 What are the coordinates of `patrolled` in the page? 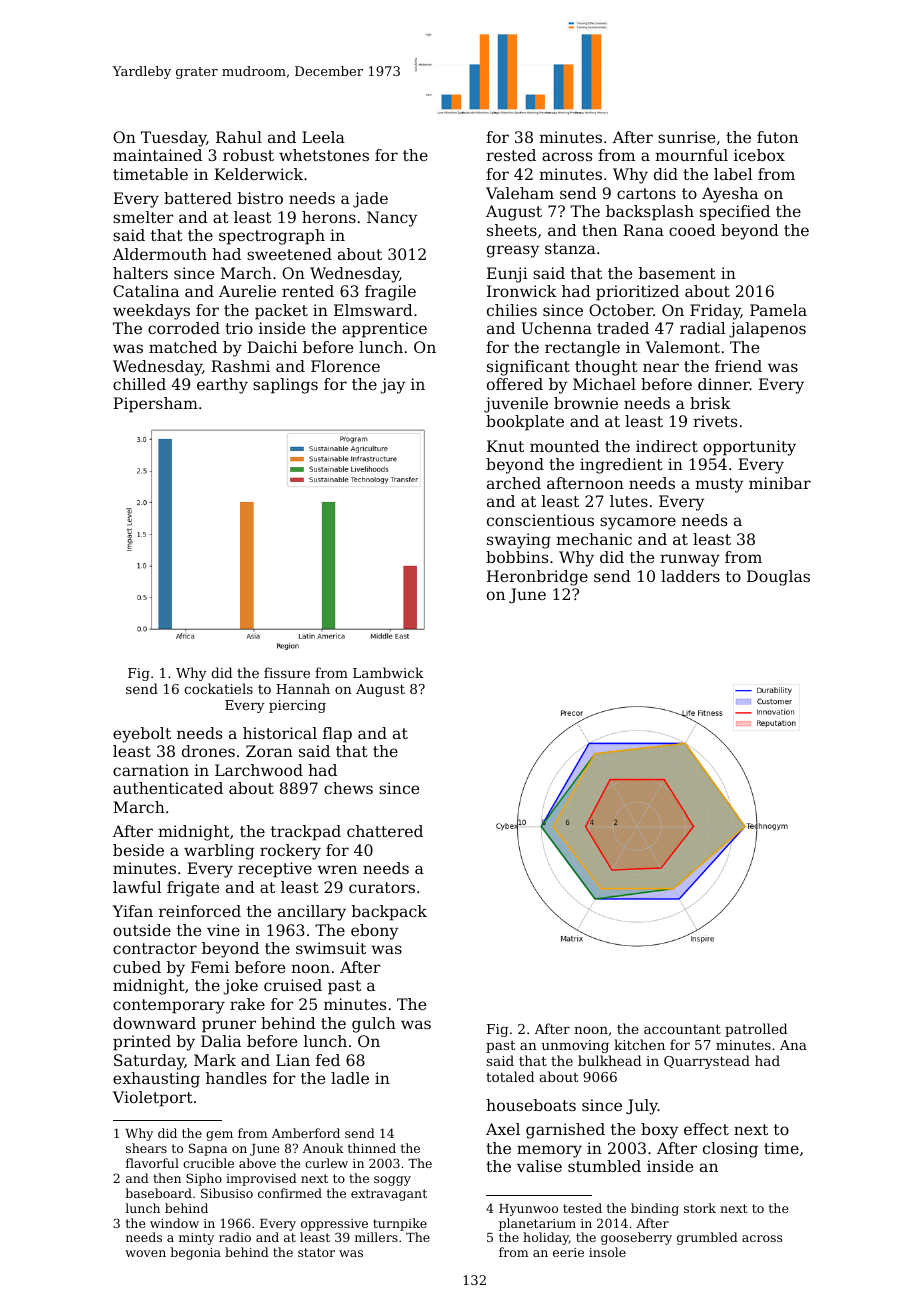 It's located at (756, 1030).
